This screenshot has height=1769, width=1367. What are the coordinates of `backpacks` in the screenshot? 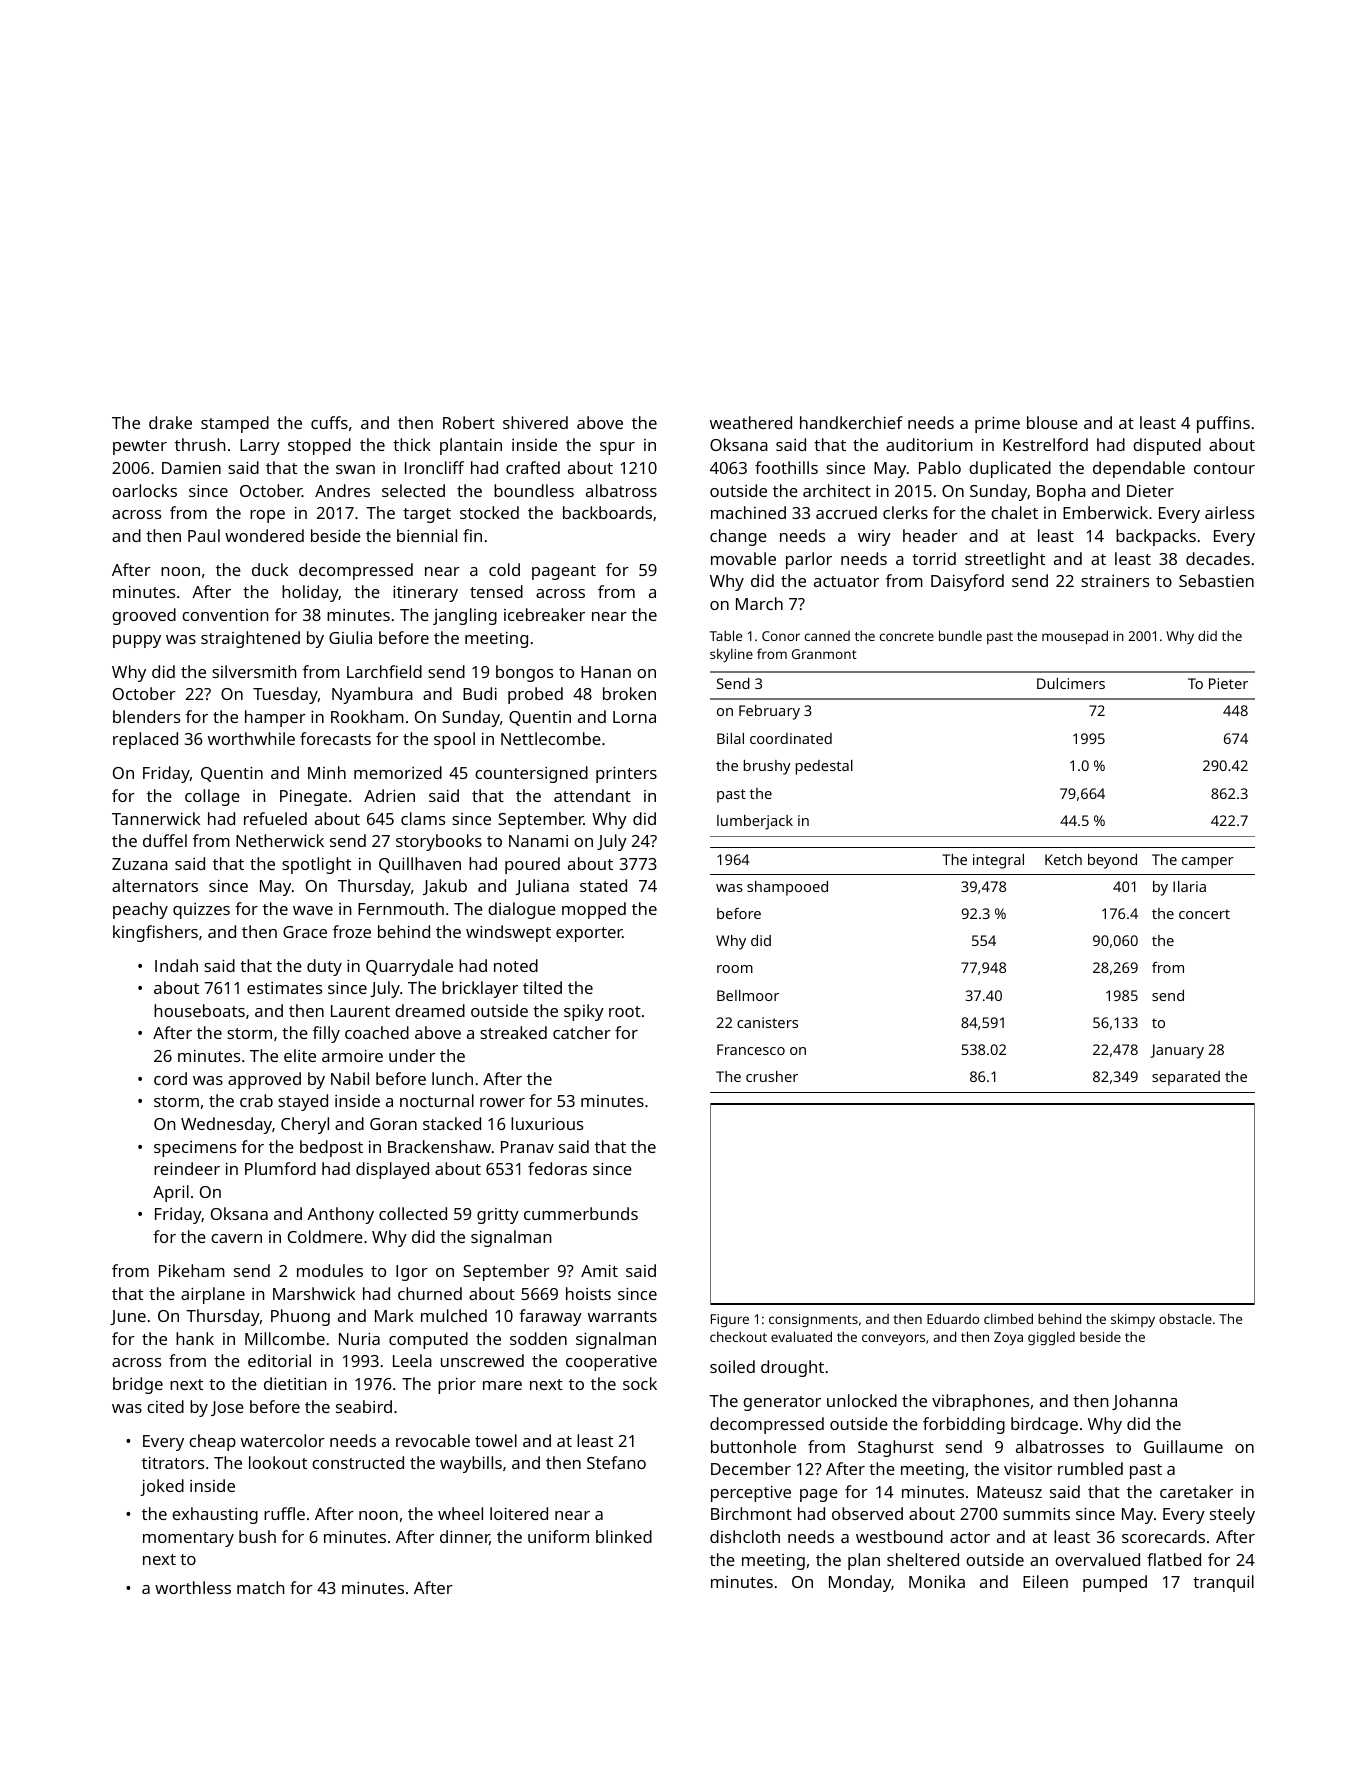 It's located at (1156, 537).
